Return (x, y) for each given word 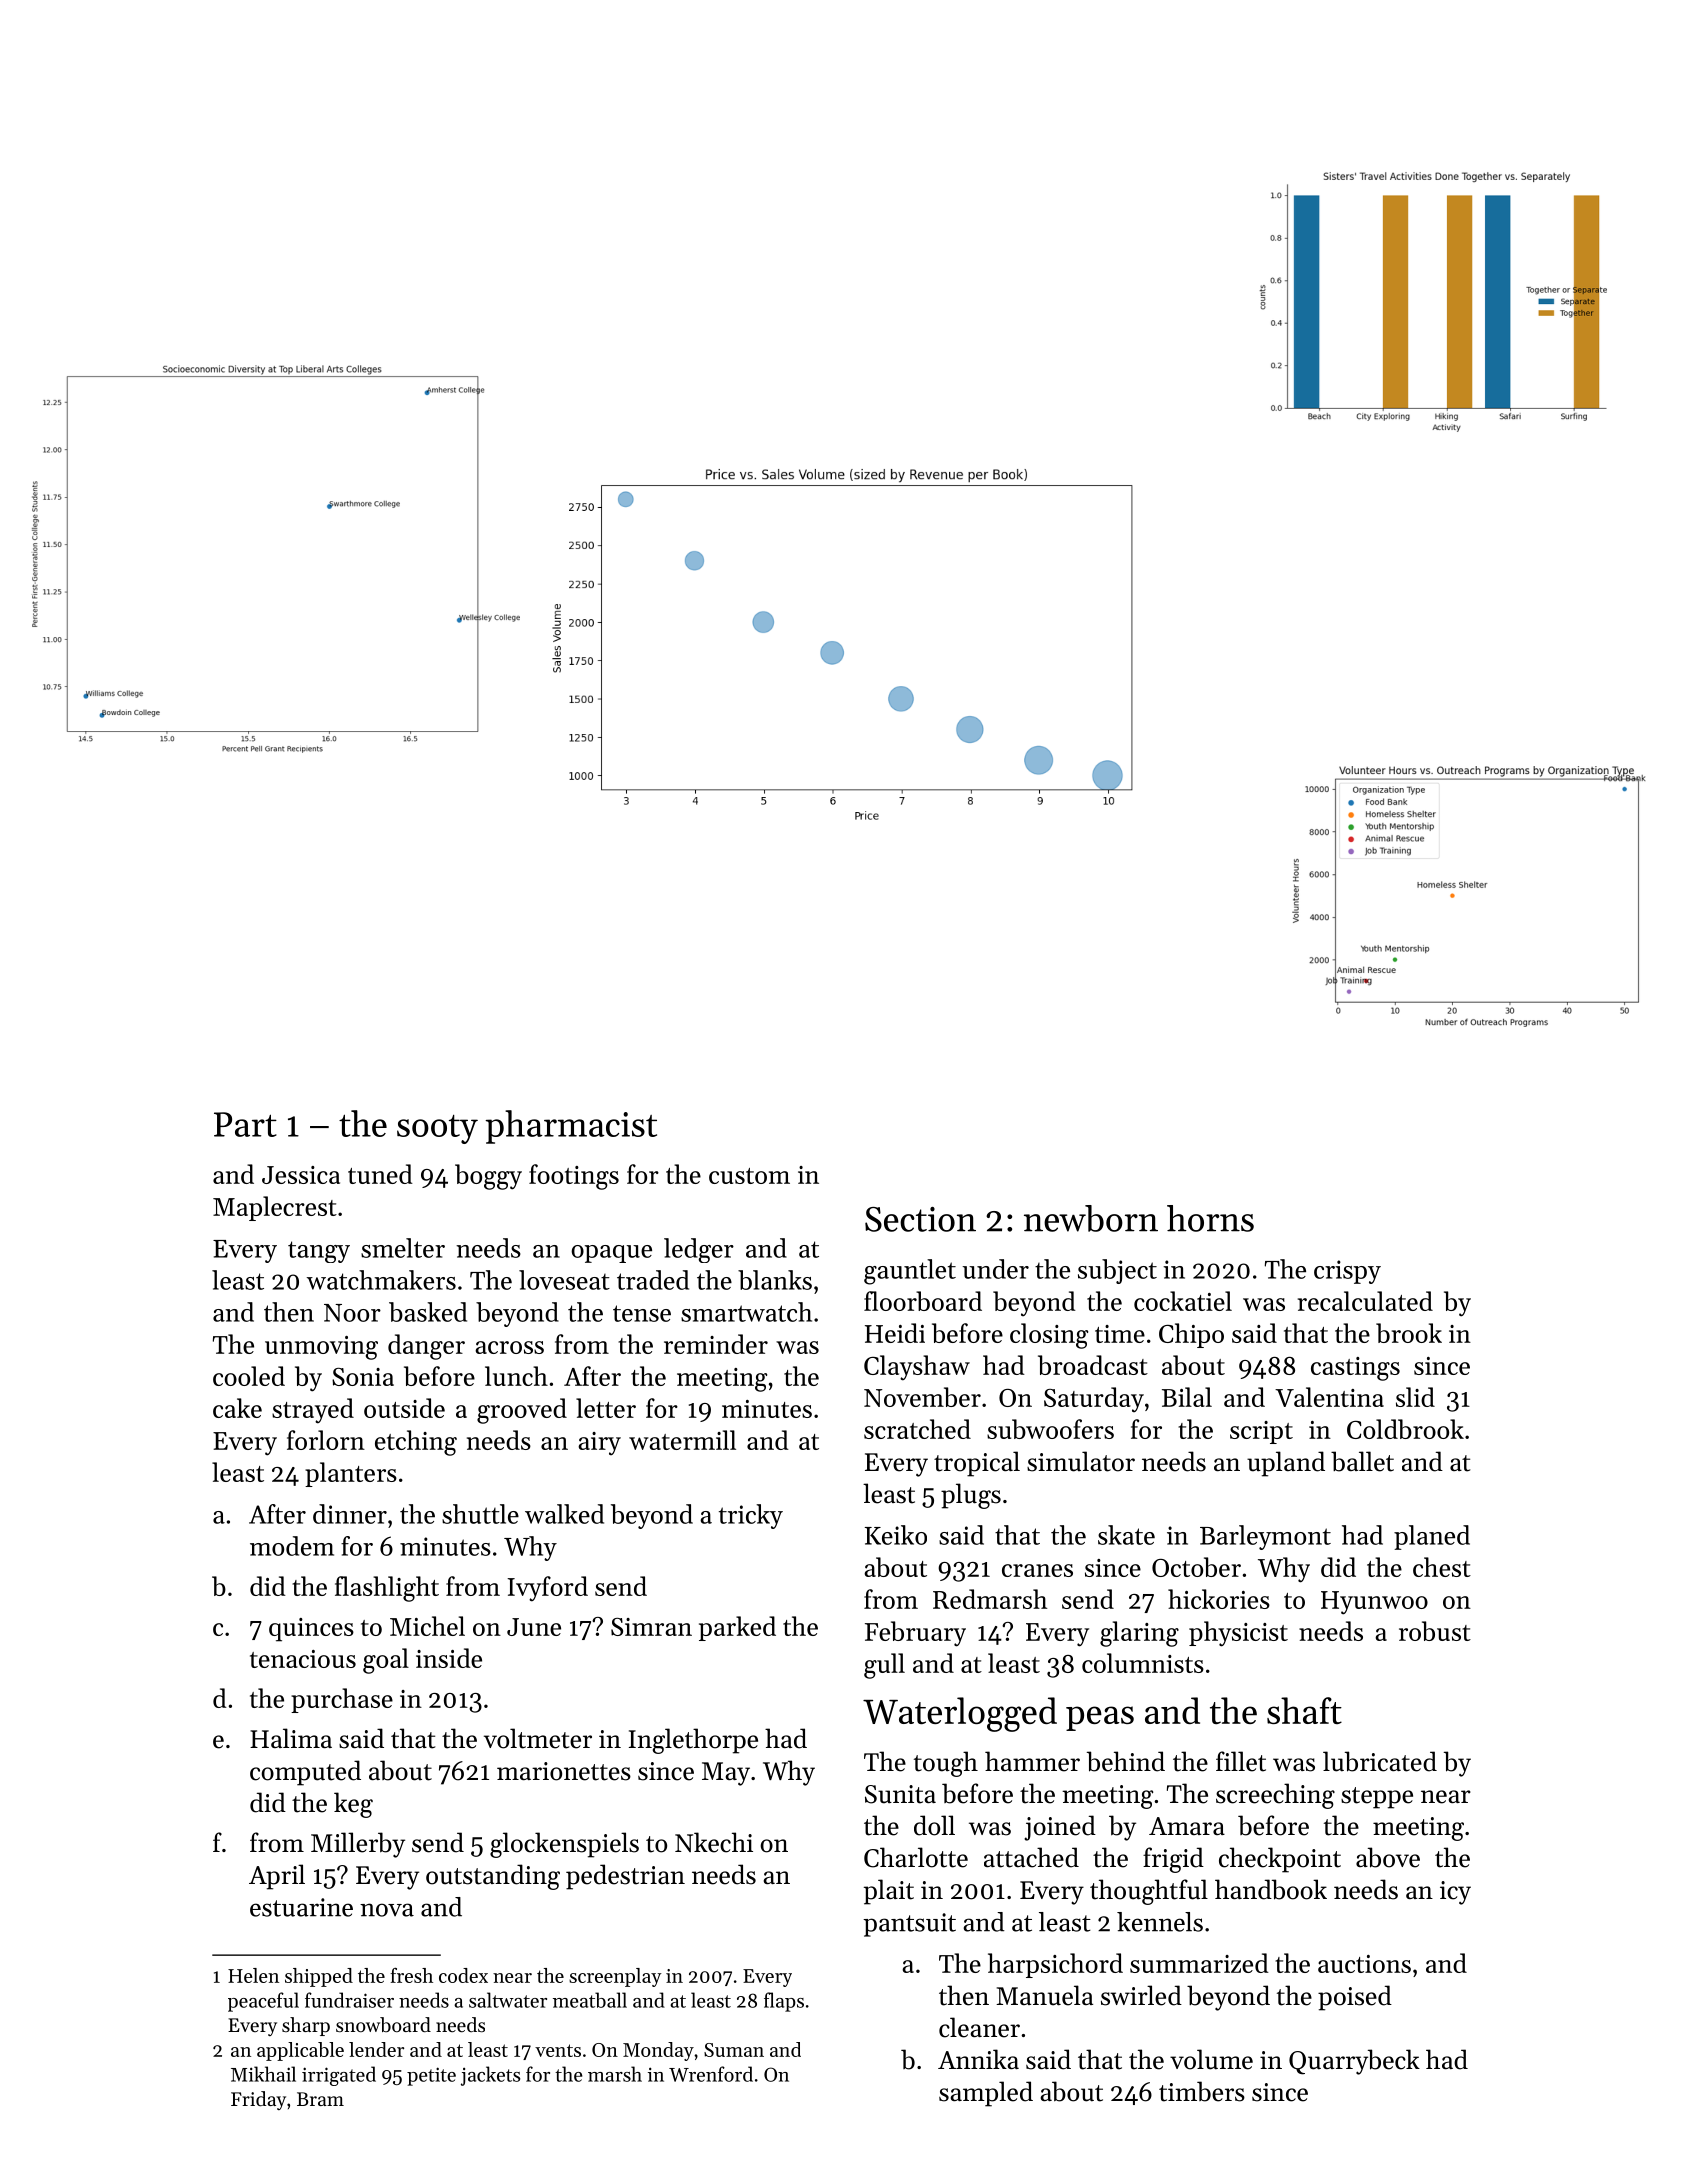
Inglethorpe (693, 1741)
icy (1455, 1893)
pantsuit (909, 1925)
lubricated (1380, 1761)
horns (1210, 1218)
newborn (1091, 1218)
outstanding (493, 1877)
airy (599, 1443)
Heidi (895, 1333)
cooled (249, 1376)
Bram (320, 2099)
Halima (291, 1738)
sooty (437, 1129)
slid (1415, 1397)
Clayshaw (917, 1368)
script (1261, 1432)
